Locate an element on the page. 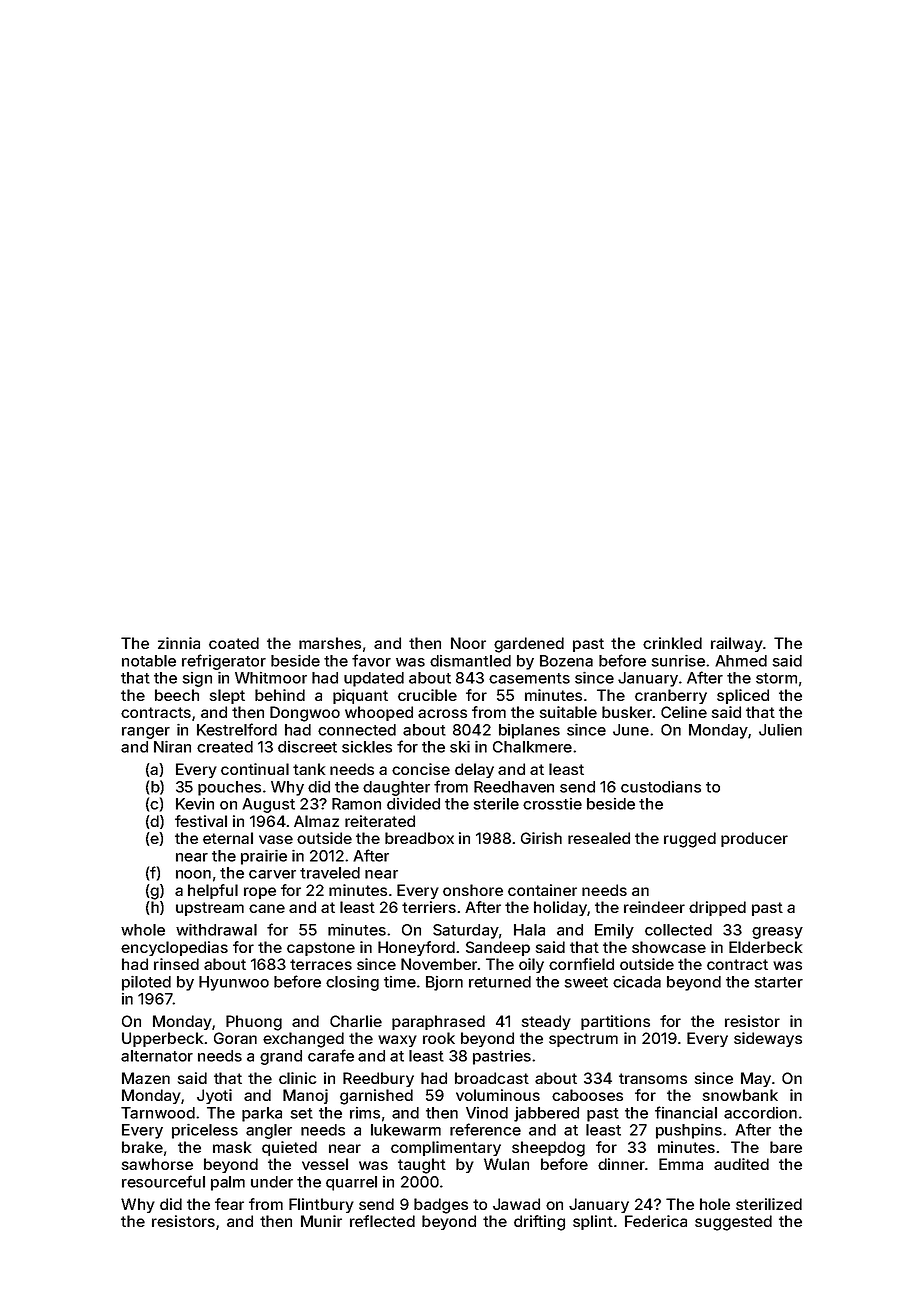 This document has width=924, height=1308. railway is located at coordinates (737, 644).
